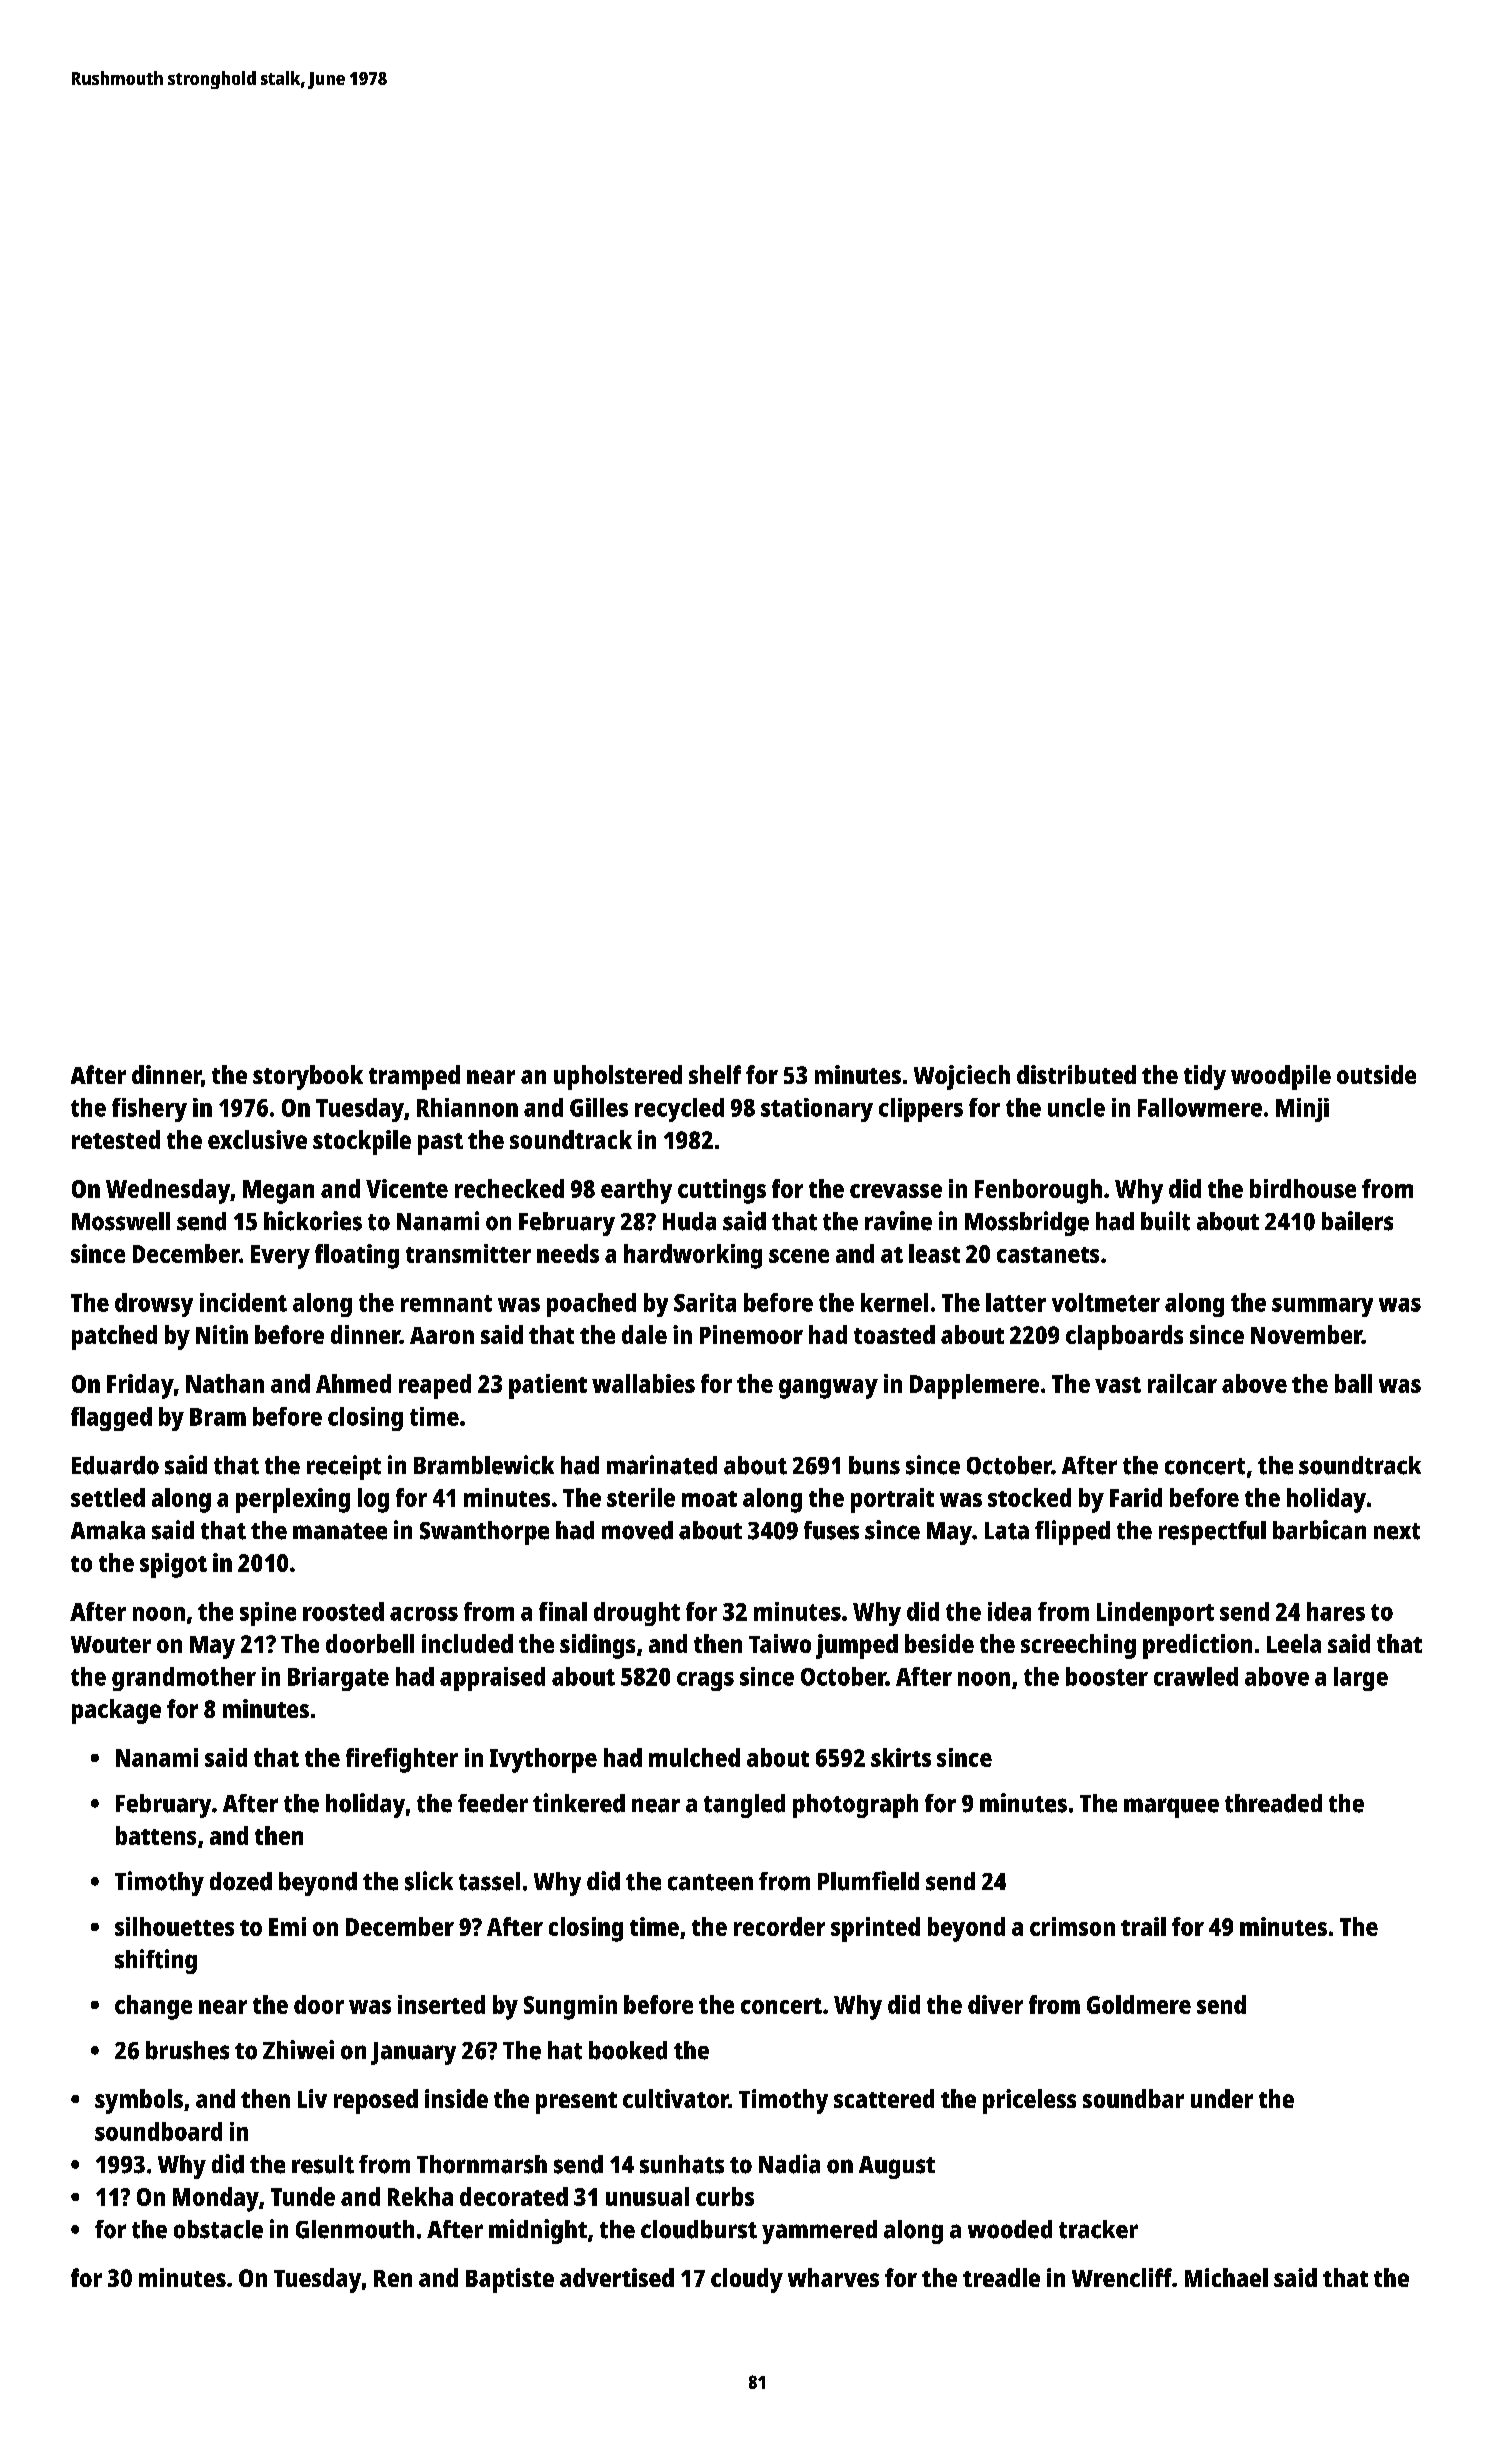 The height and width of the screenshot is (2464, 1496). Describe the element at coordinates (158, 2131) in the screenshot. I see `soundboard` at that location.
